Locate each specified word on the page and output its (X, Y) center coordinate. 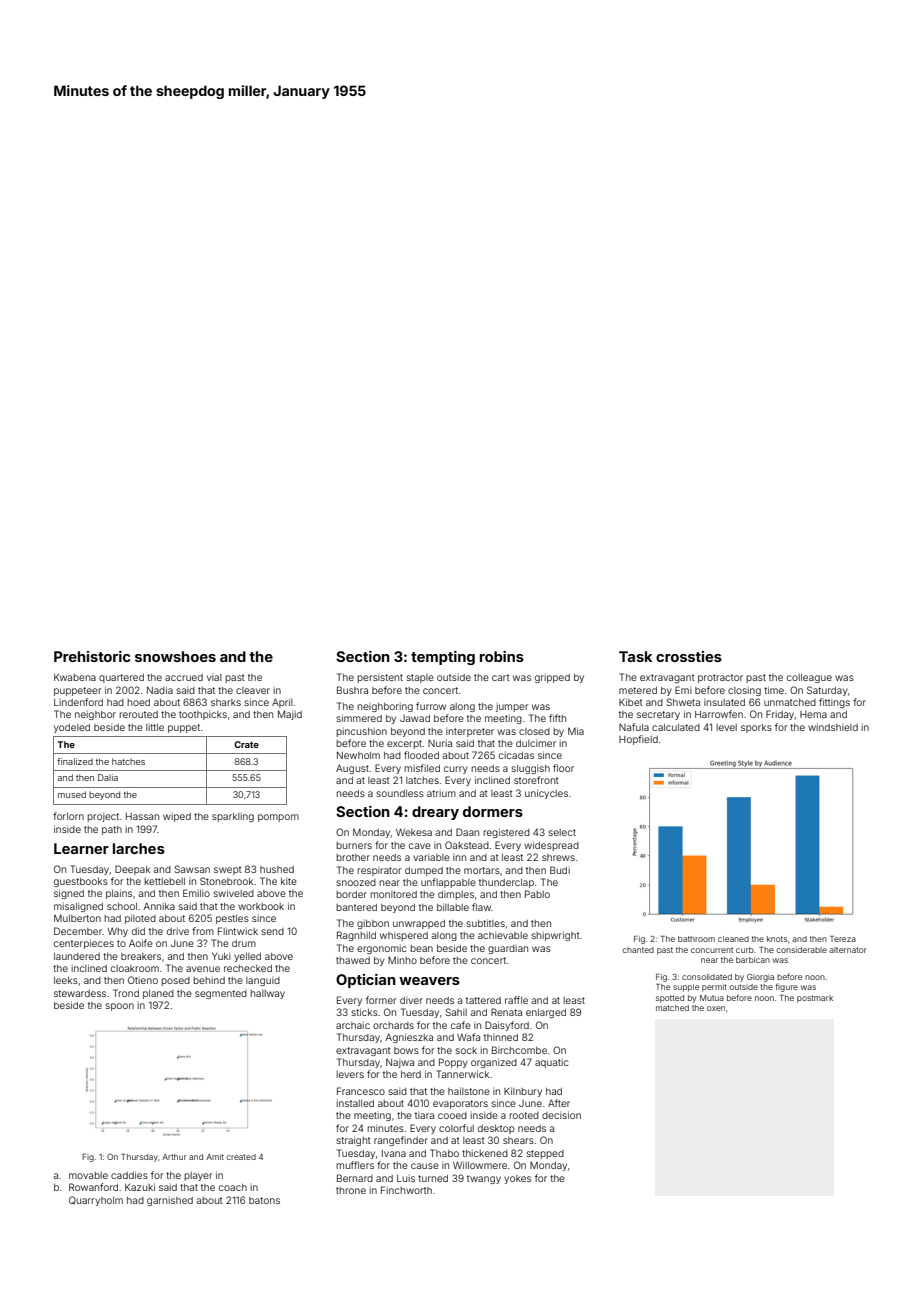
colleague (809, 678)
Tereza (843, 939)
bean (421, 948)
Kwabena (75, 677)
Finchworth (406, 1190)
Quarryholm (96, 1201)
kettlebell (164, 881)
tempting (443, 658)
